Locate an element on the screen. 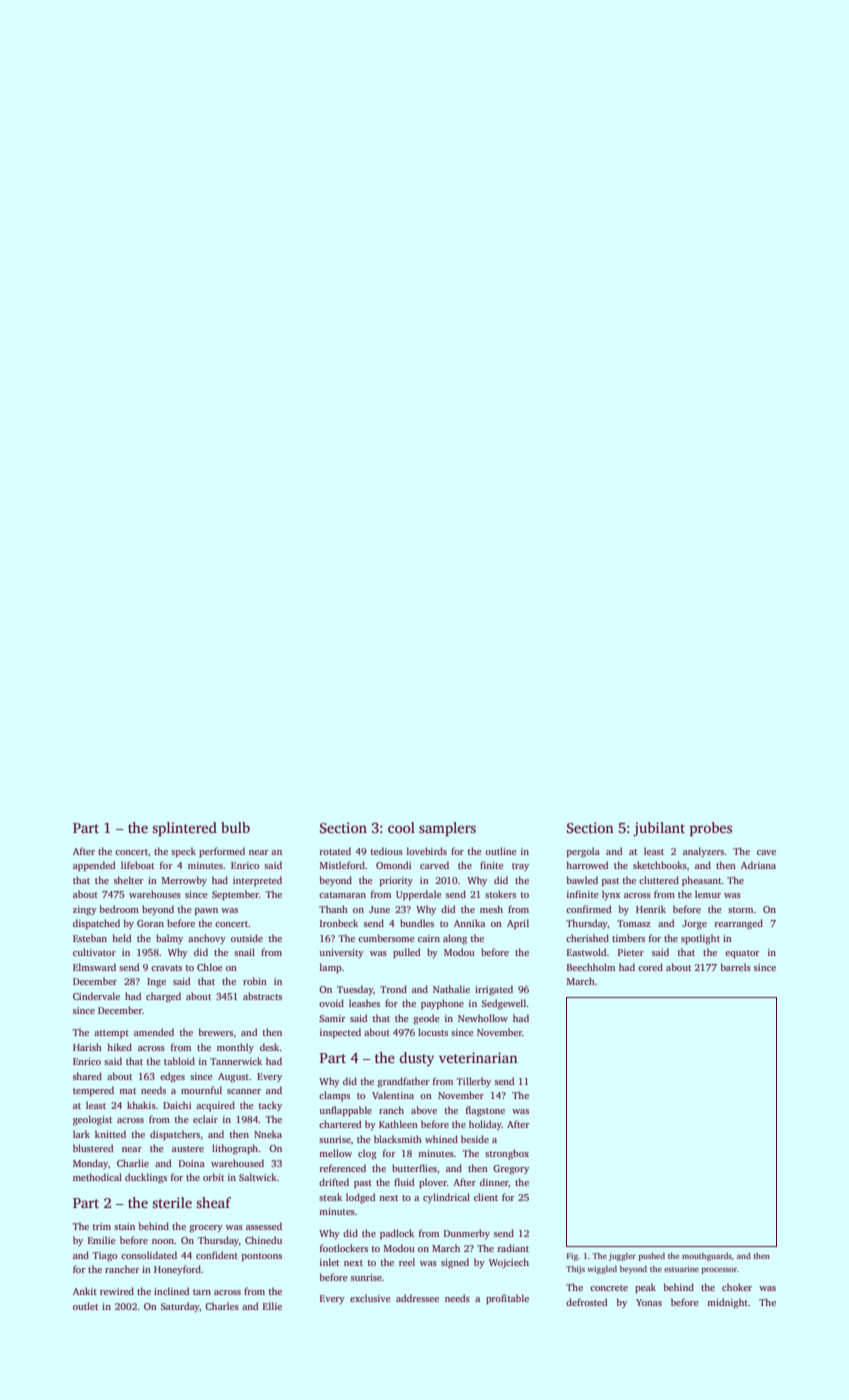  inspected is located at coordinates (340, 1033).
